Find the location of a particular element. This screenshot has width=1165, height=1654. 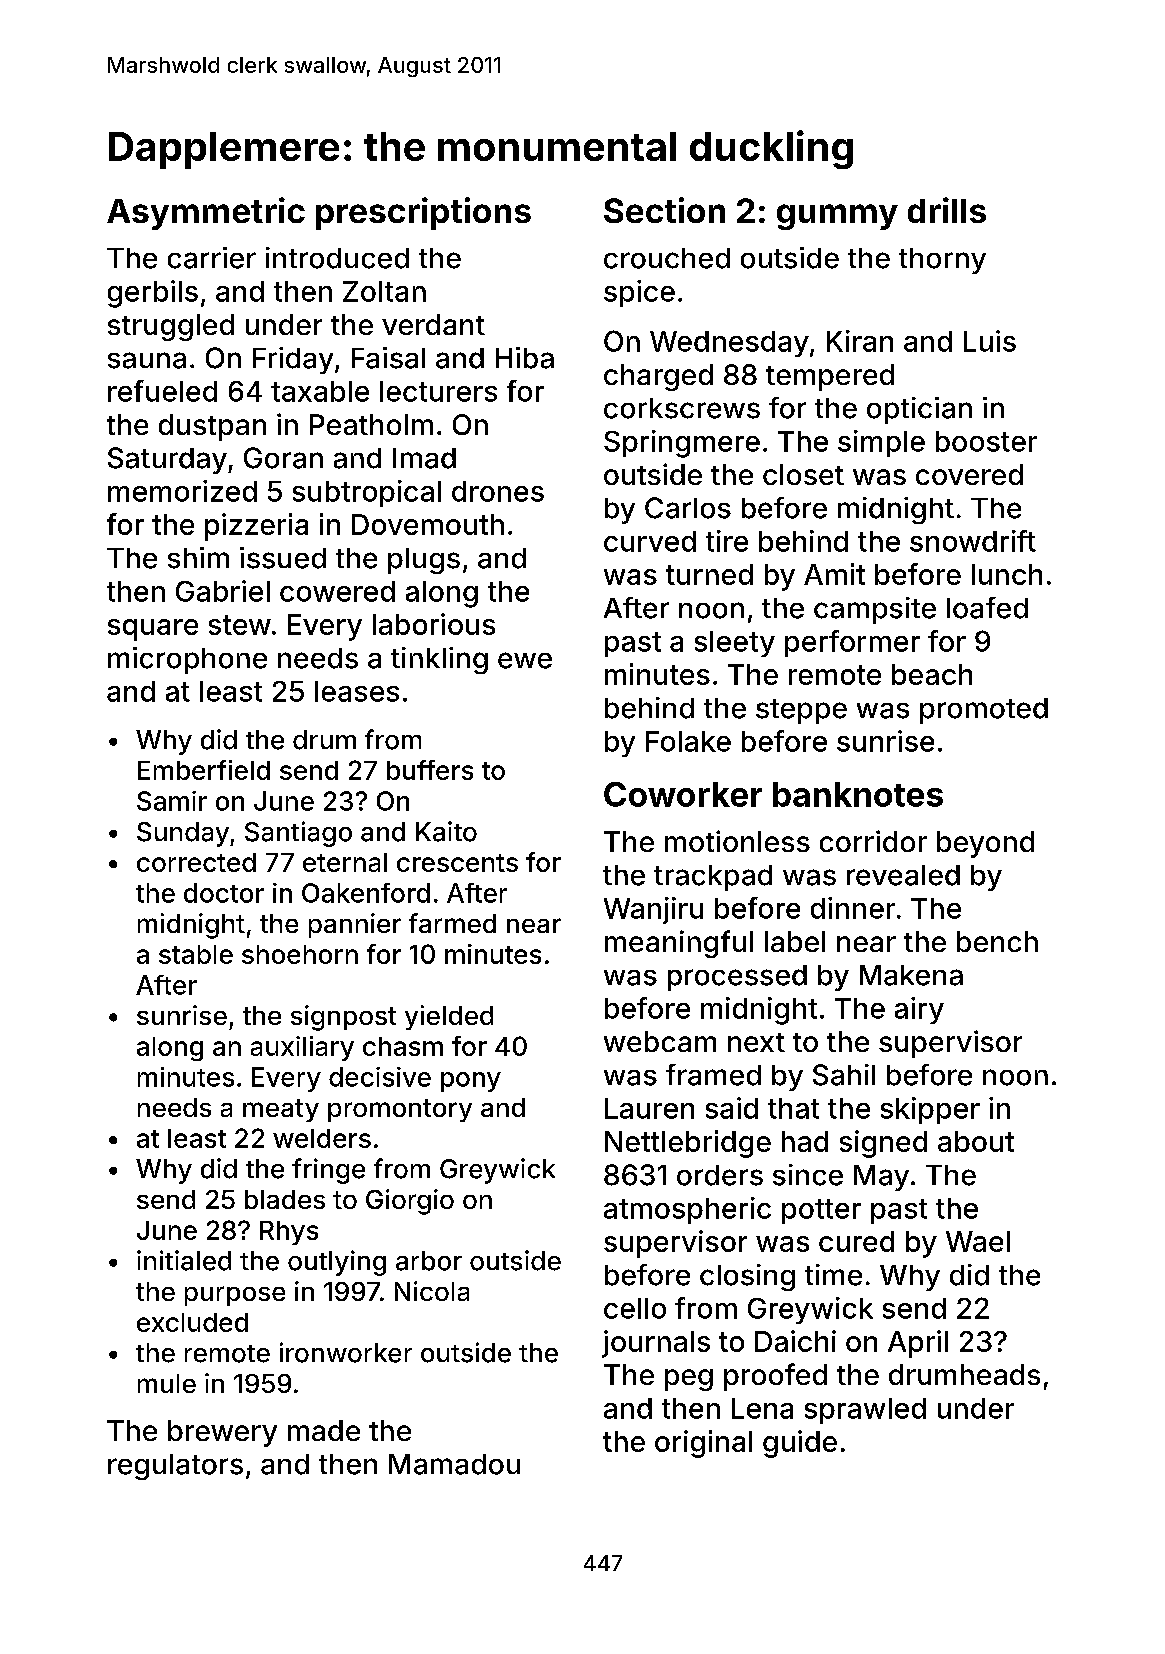

regulators is located at coordinates (175, 1467).
